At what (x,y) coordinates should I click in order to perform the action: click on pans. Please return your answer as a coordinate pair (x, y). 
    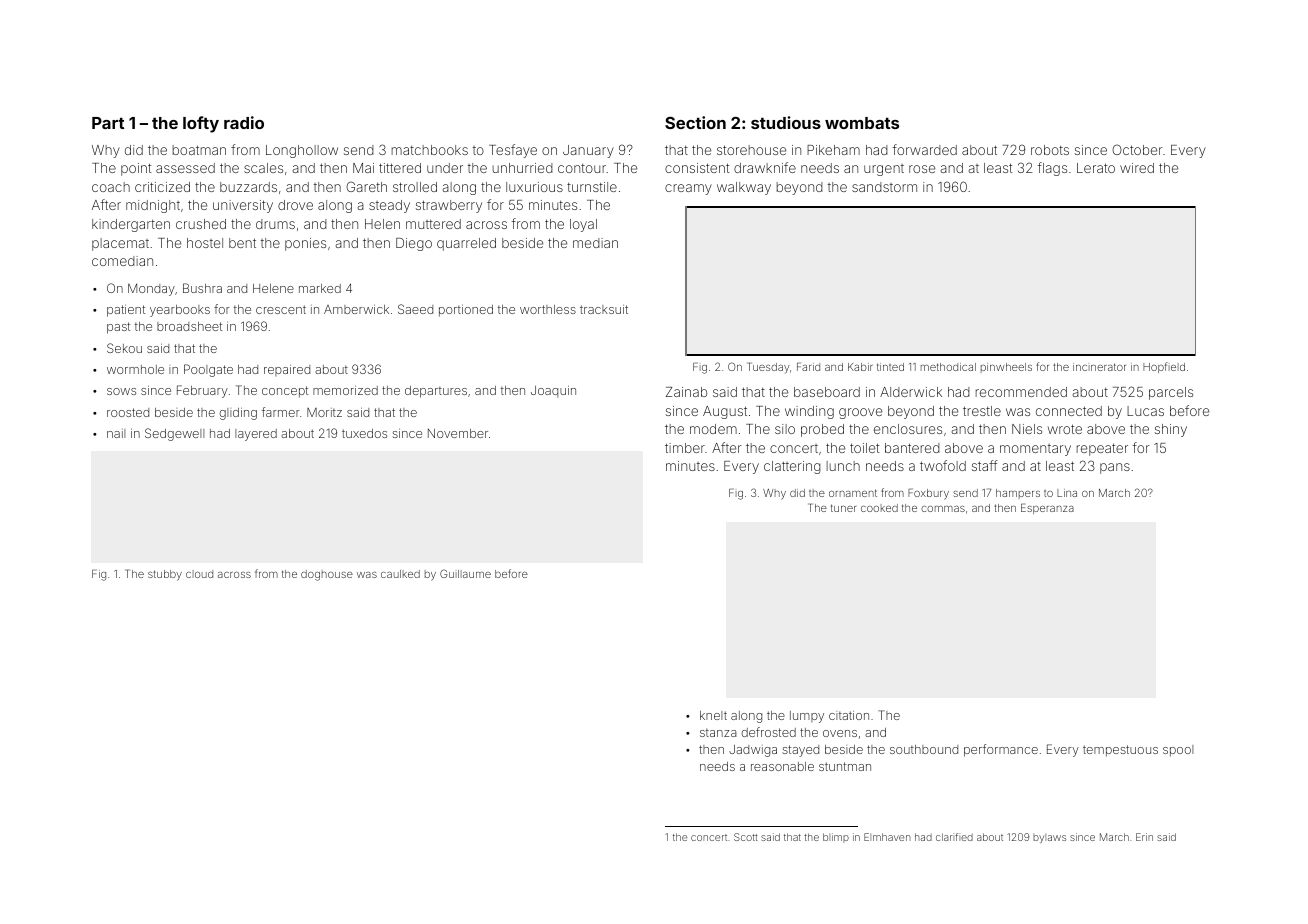
    Looking at the image, I should click on (1115, 468).
